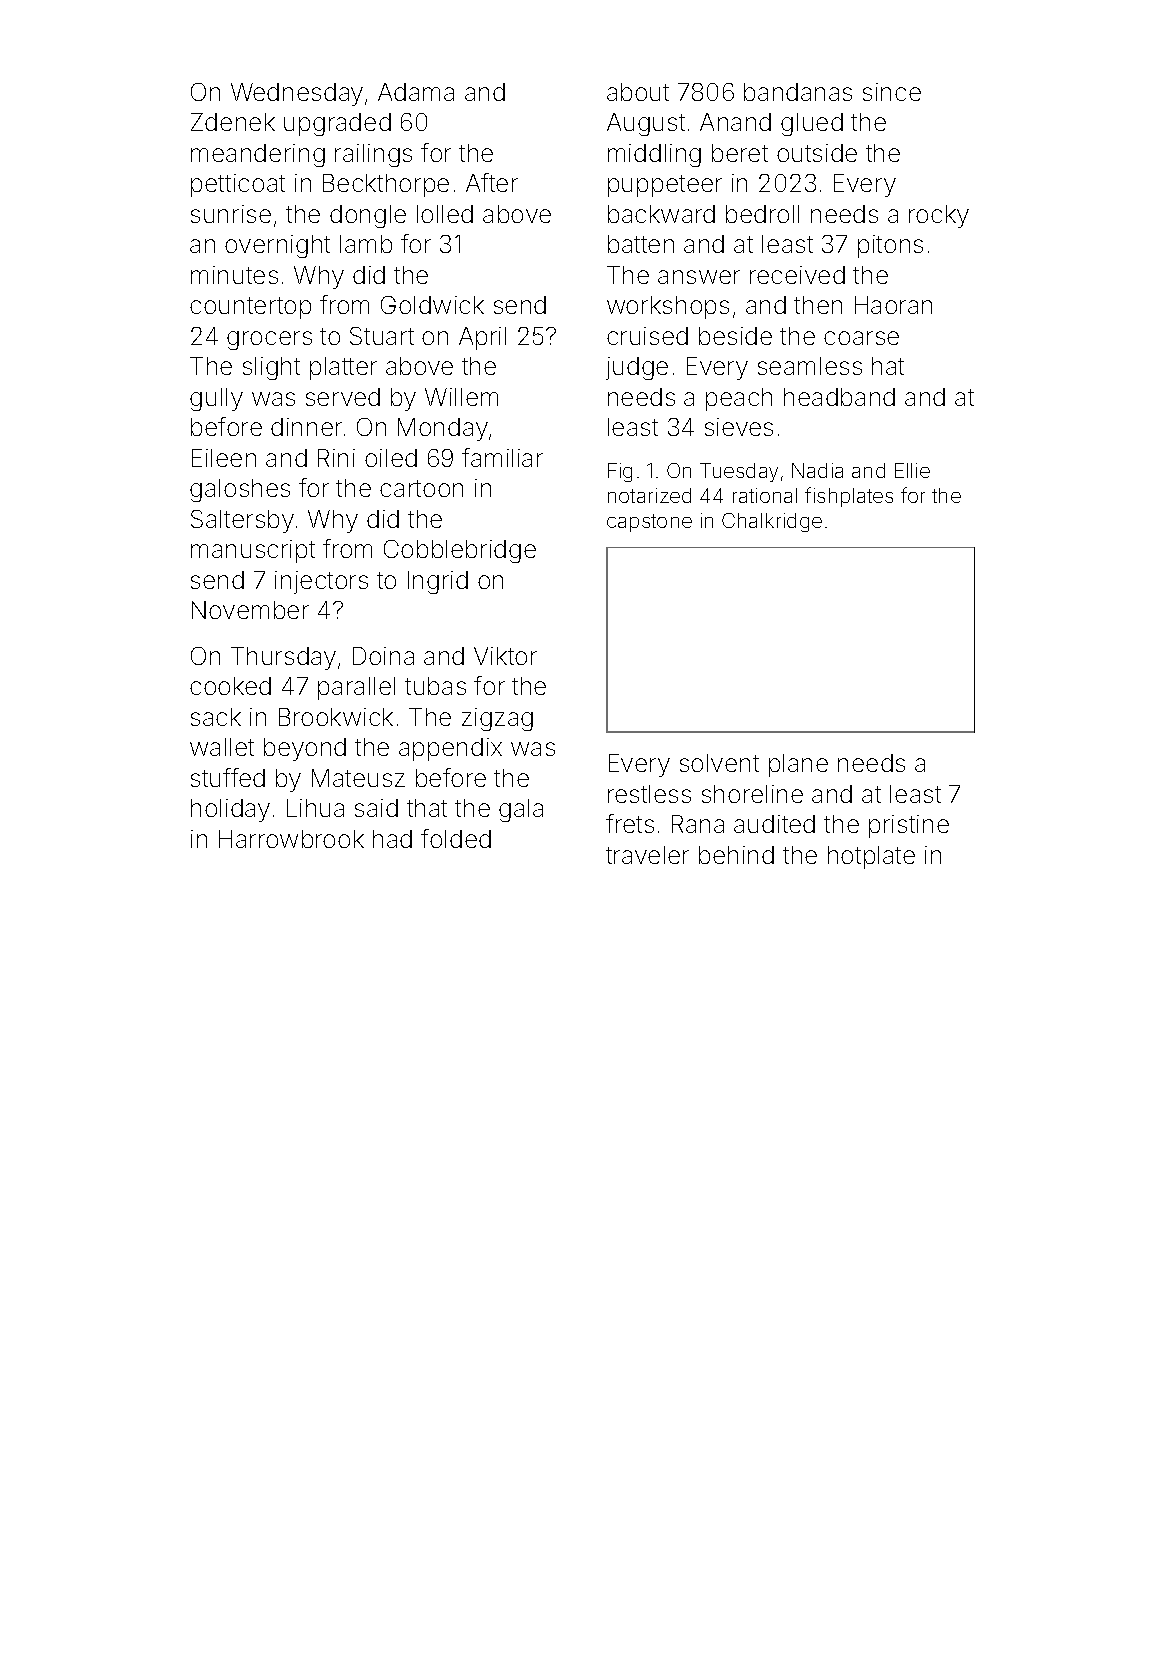  What do you see at coordinates (739, 472) in the screenshot?
I see `Tuesday` at bounding box center [739, 472].
